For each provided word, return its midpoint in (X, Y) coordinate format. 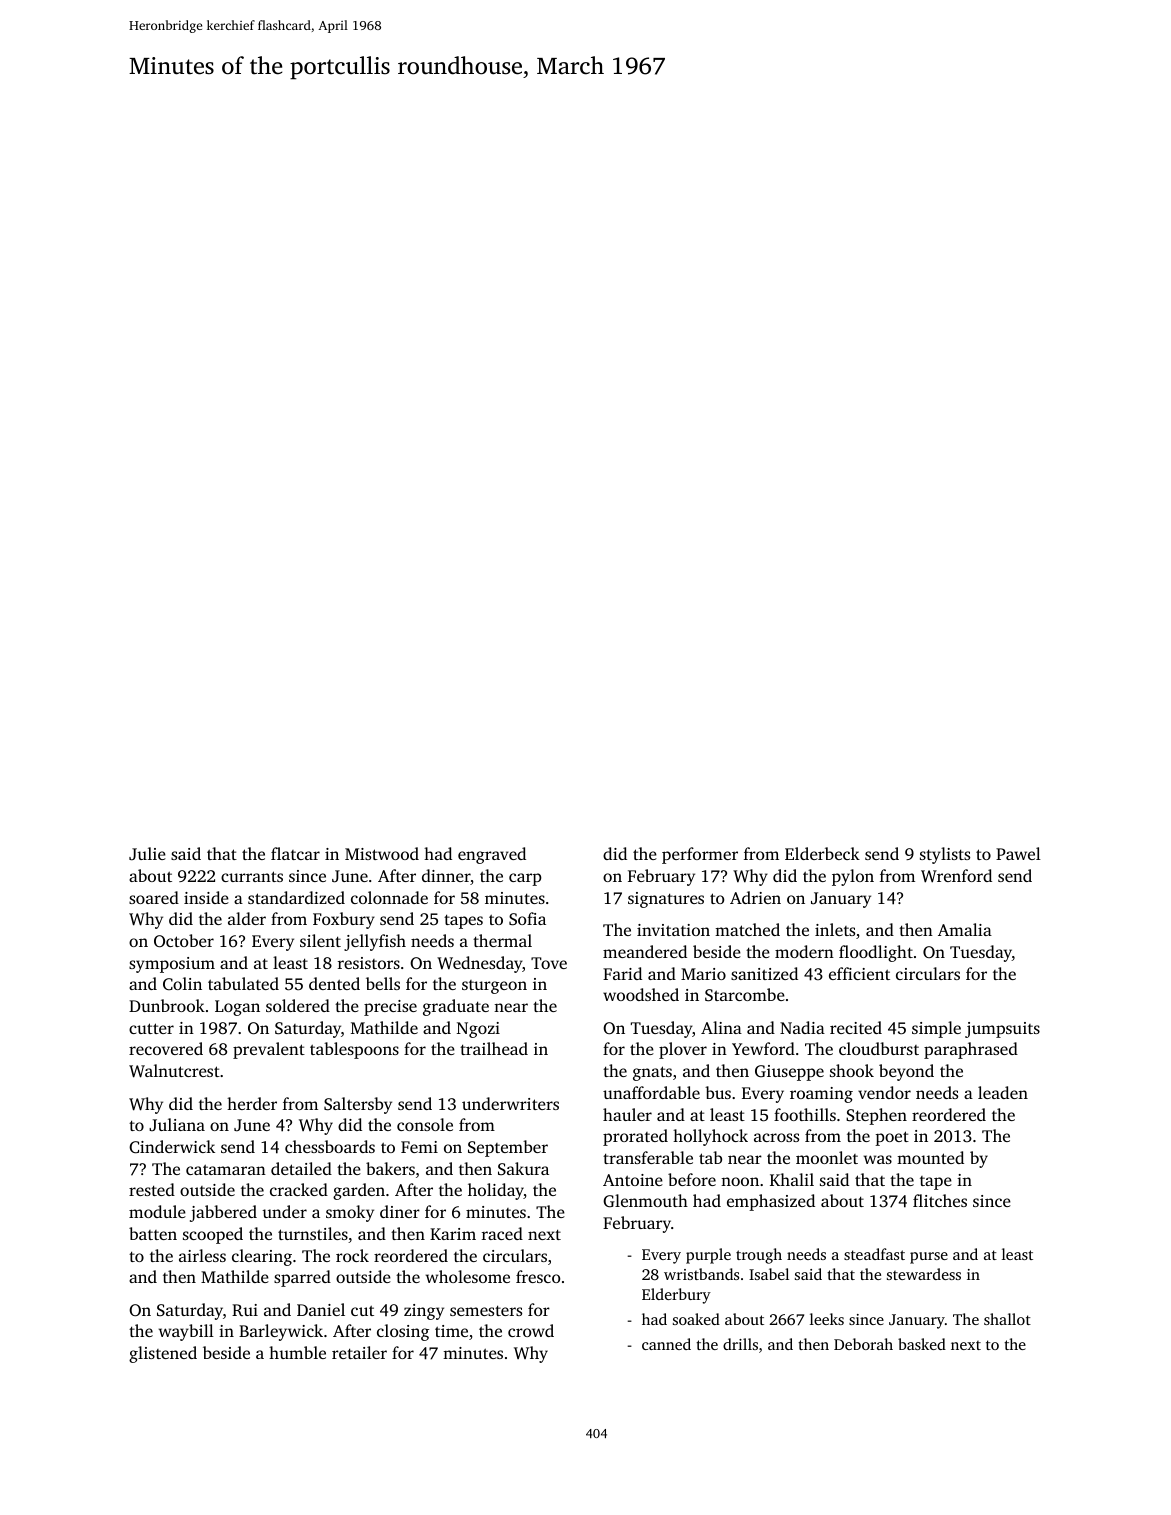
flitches (940, 1200)
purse (929, 1258)
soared (154, 897)
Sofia (527, 919)
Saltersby (358, 1105)
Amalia (965, 929)
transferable (648, 1157)
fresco (538, 1276)
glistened (163, 1354)
